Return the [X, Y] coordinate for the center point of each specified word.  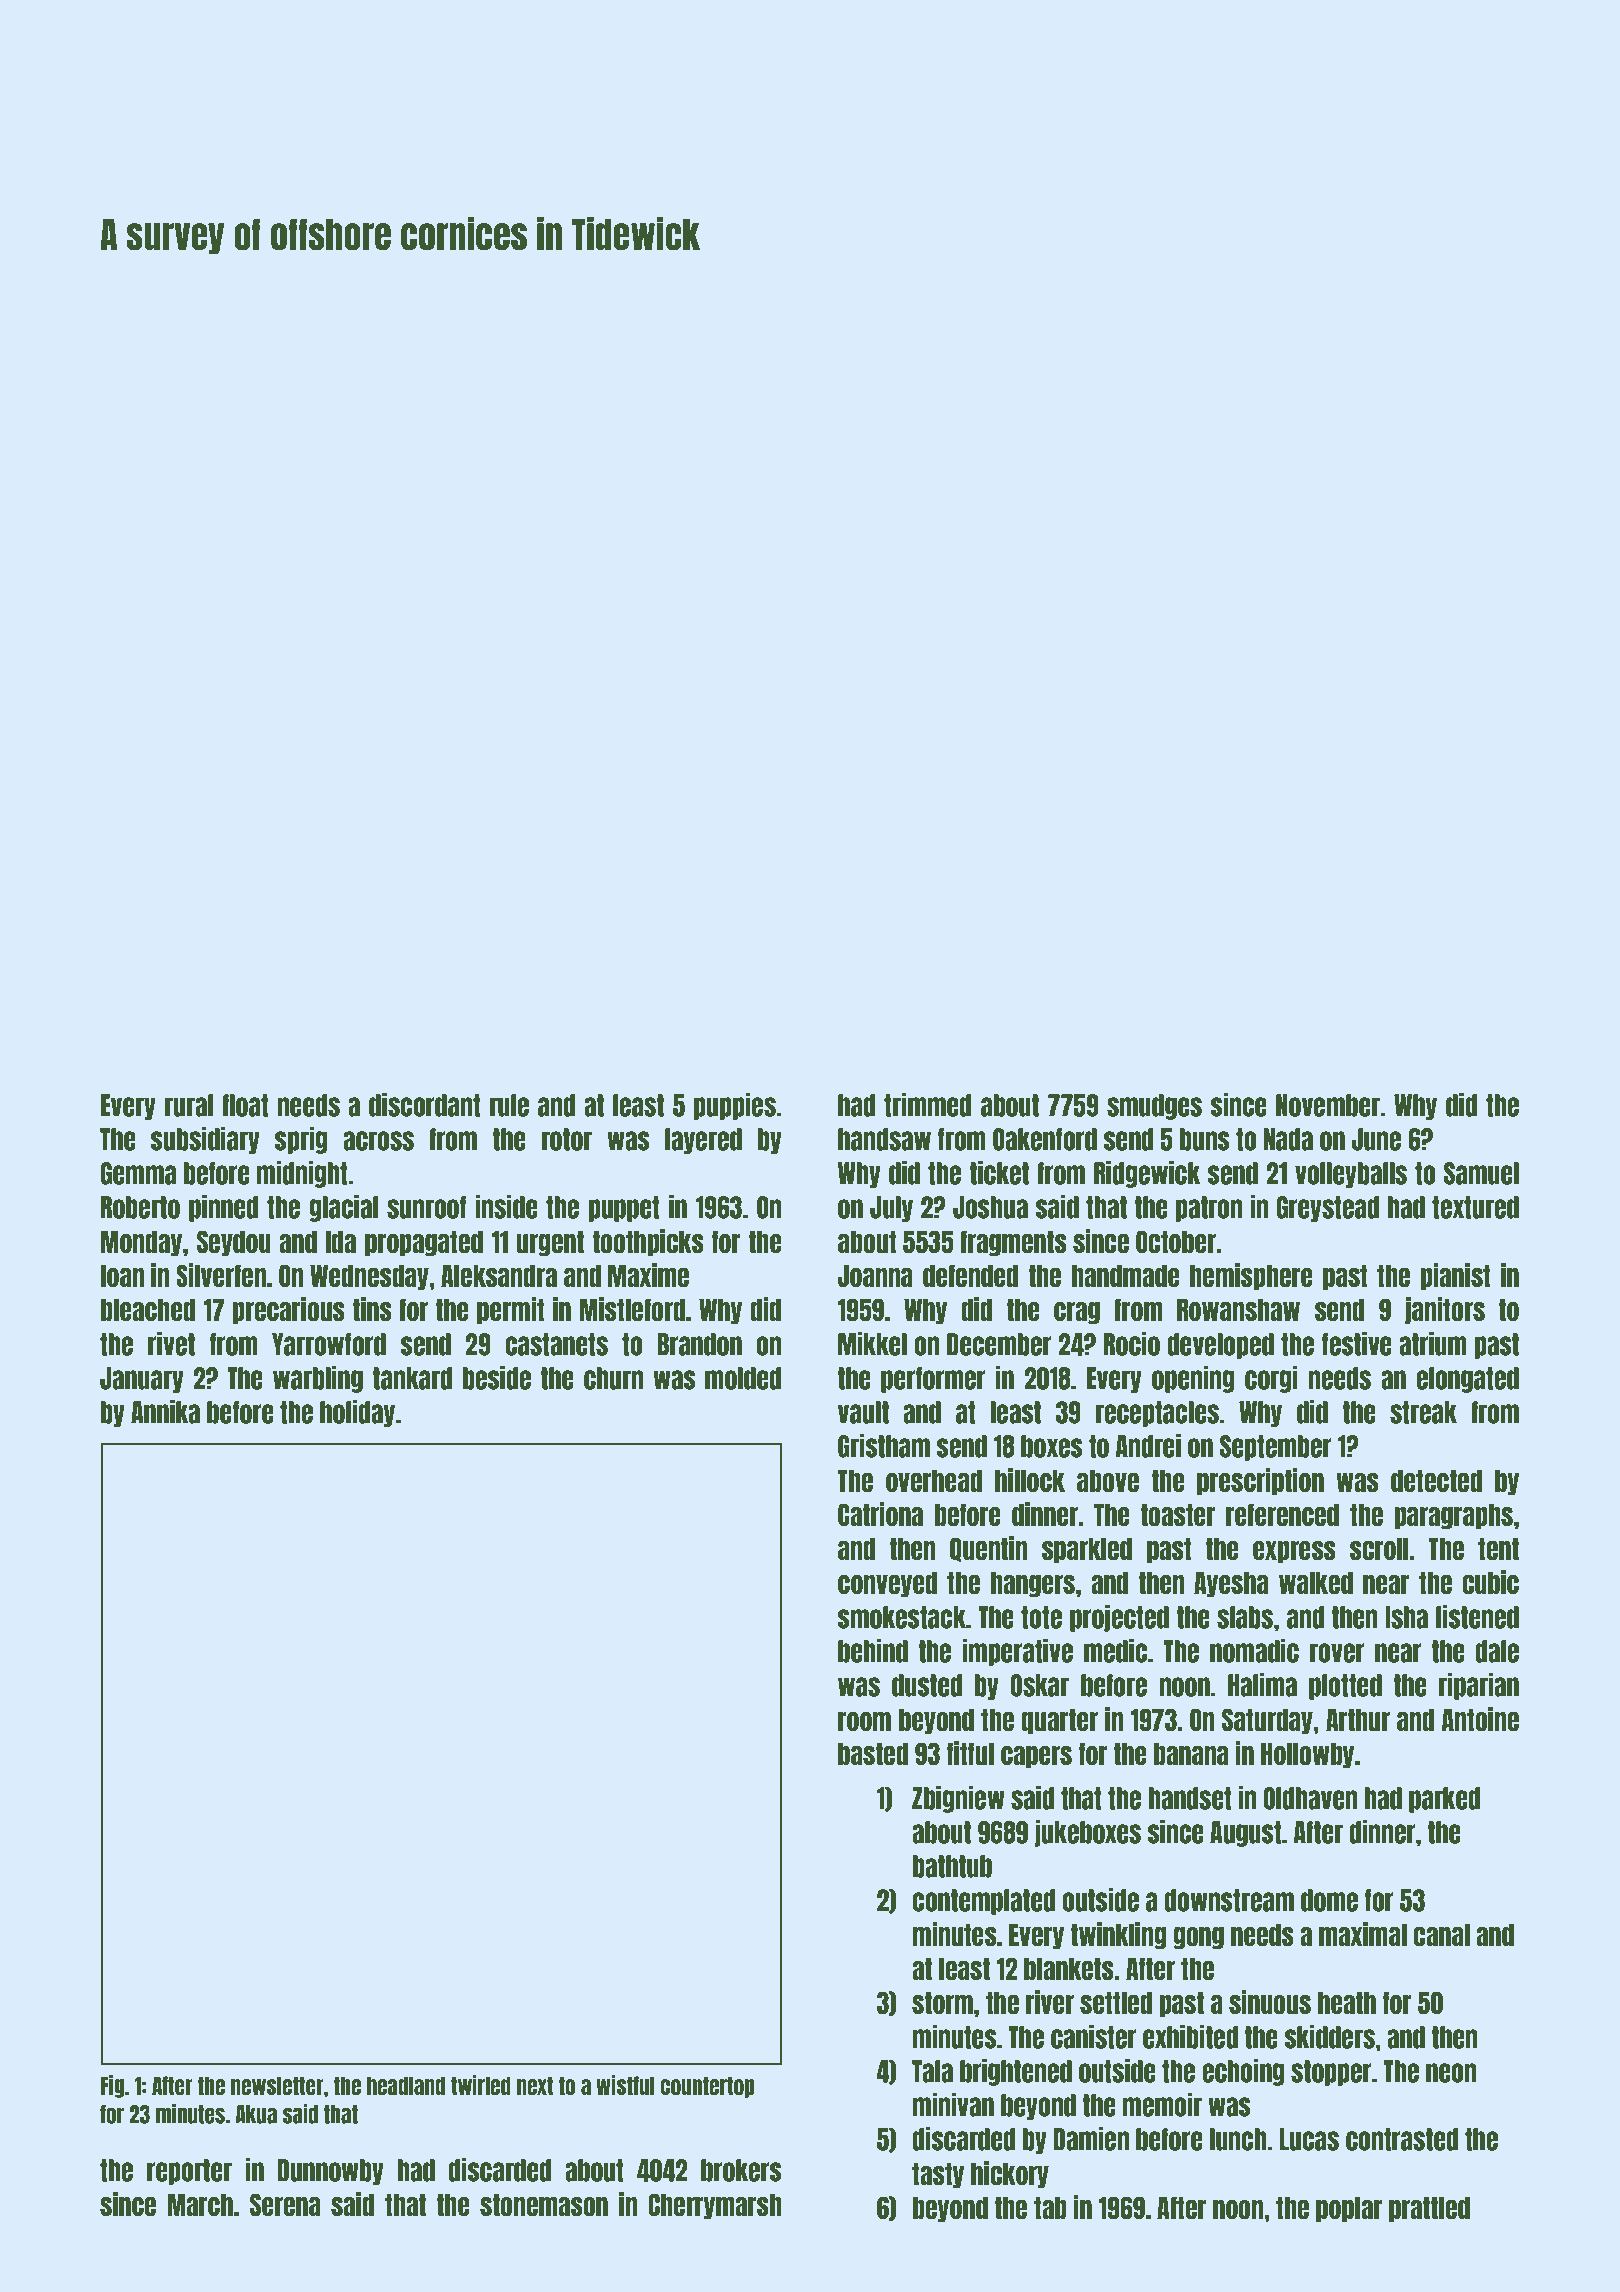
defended [970, 1275]
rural [189, 1105]
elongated [1468, 1380]
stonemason [544, 2205]
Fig [112, 2086]
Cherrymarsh [715, 2206]
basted [873, 1754]
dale [1497, 1651]
